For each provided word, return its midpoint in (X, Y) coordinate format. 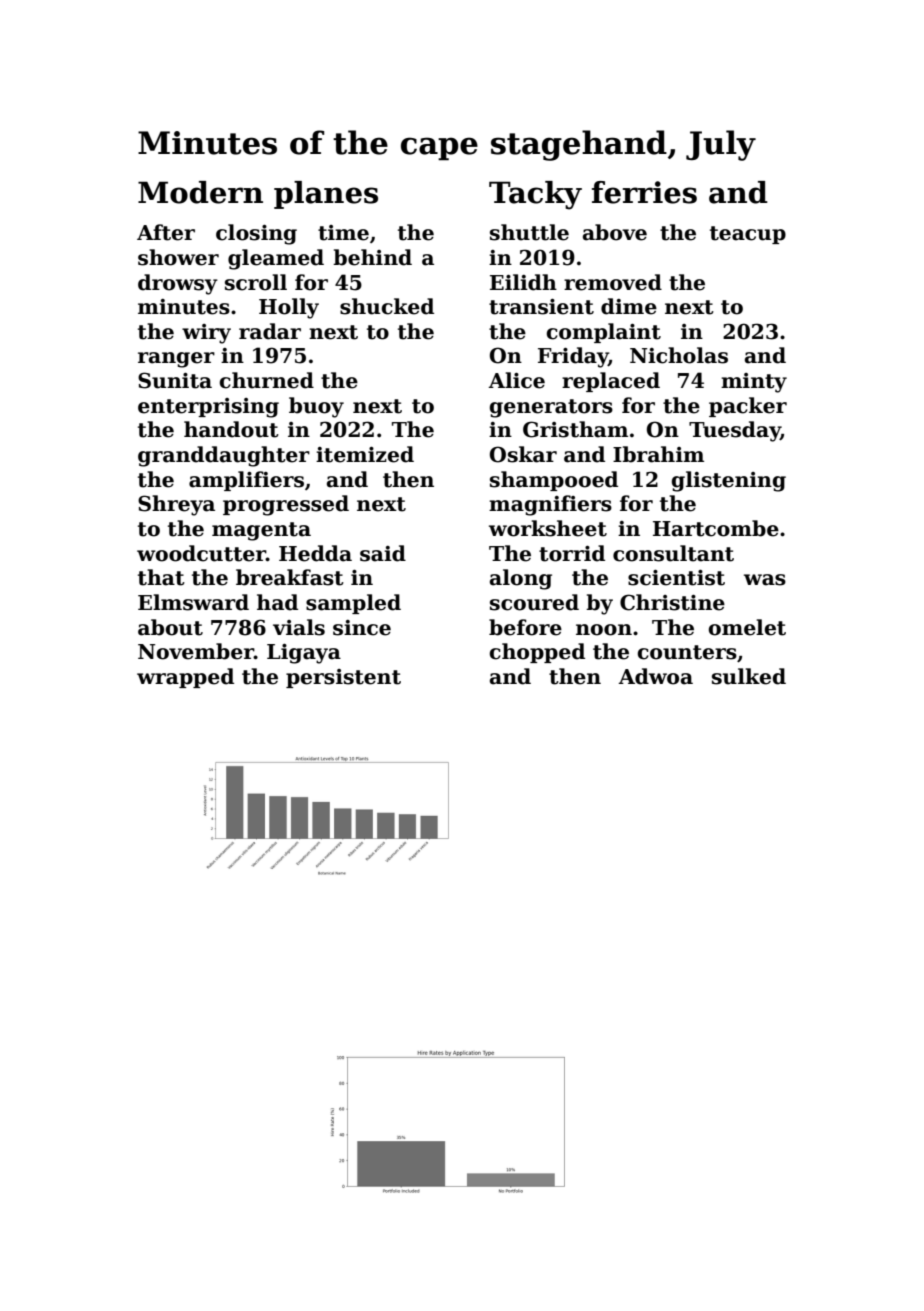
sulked (749, 676)
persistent (343, 678)
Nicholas (679, 355)
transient (541, 307)
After (166, 232)
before (525, 627)
